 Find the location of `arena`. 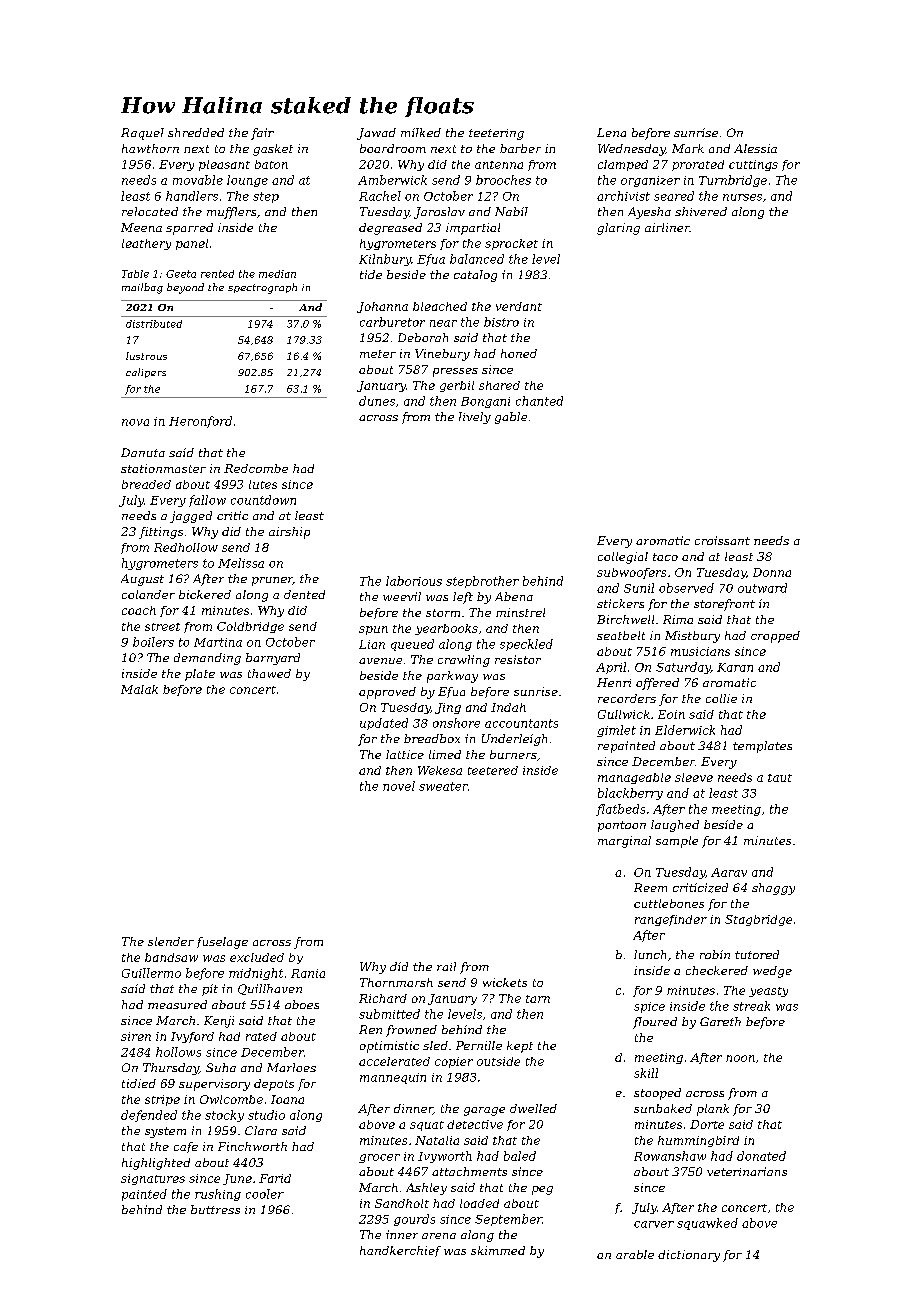

arena is located at coordinates (439, 1236).
